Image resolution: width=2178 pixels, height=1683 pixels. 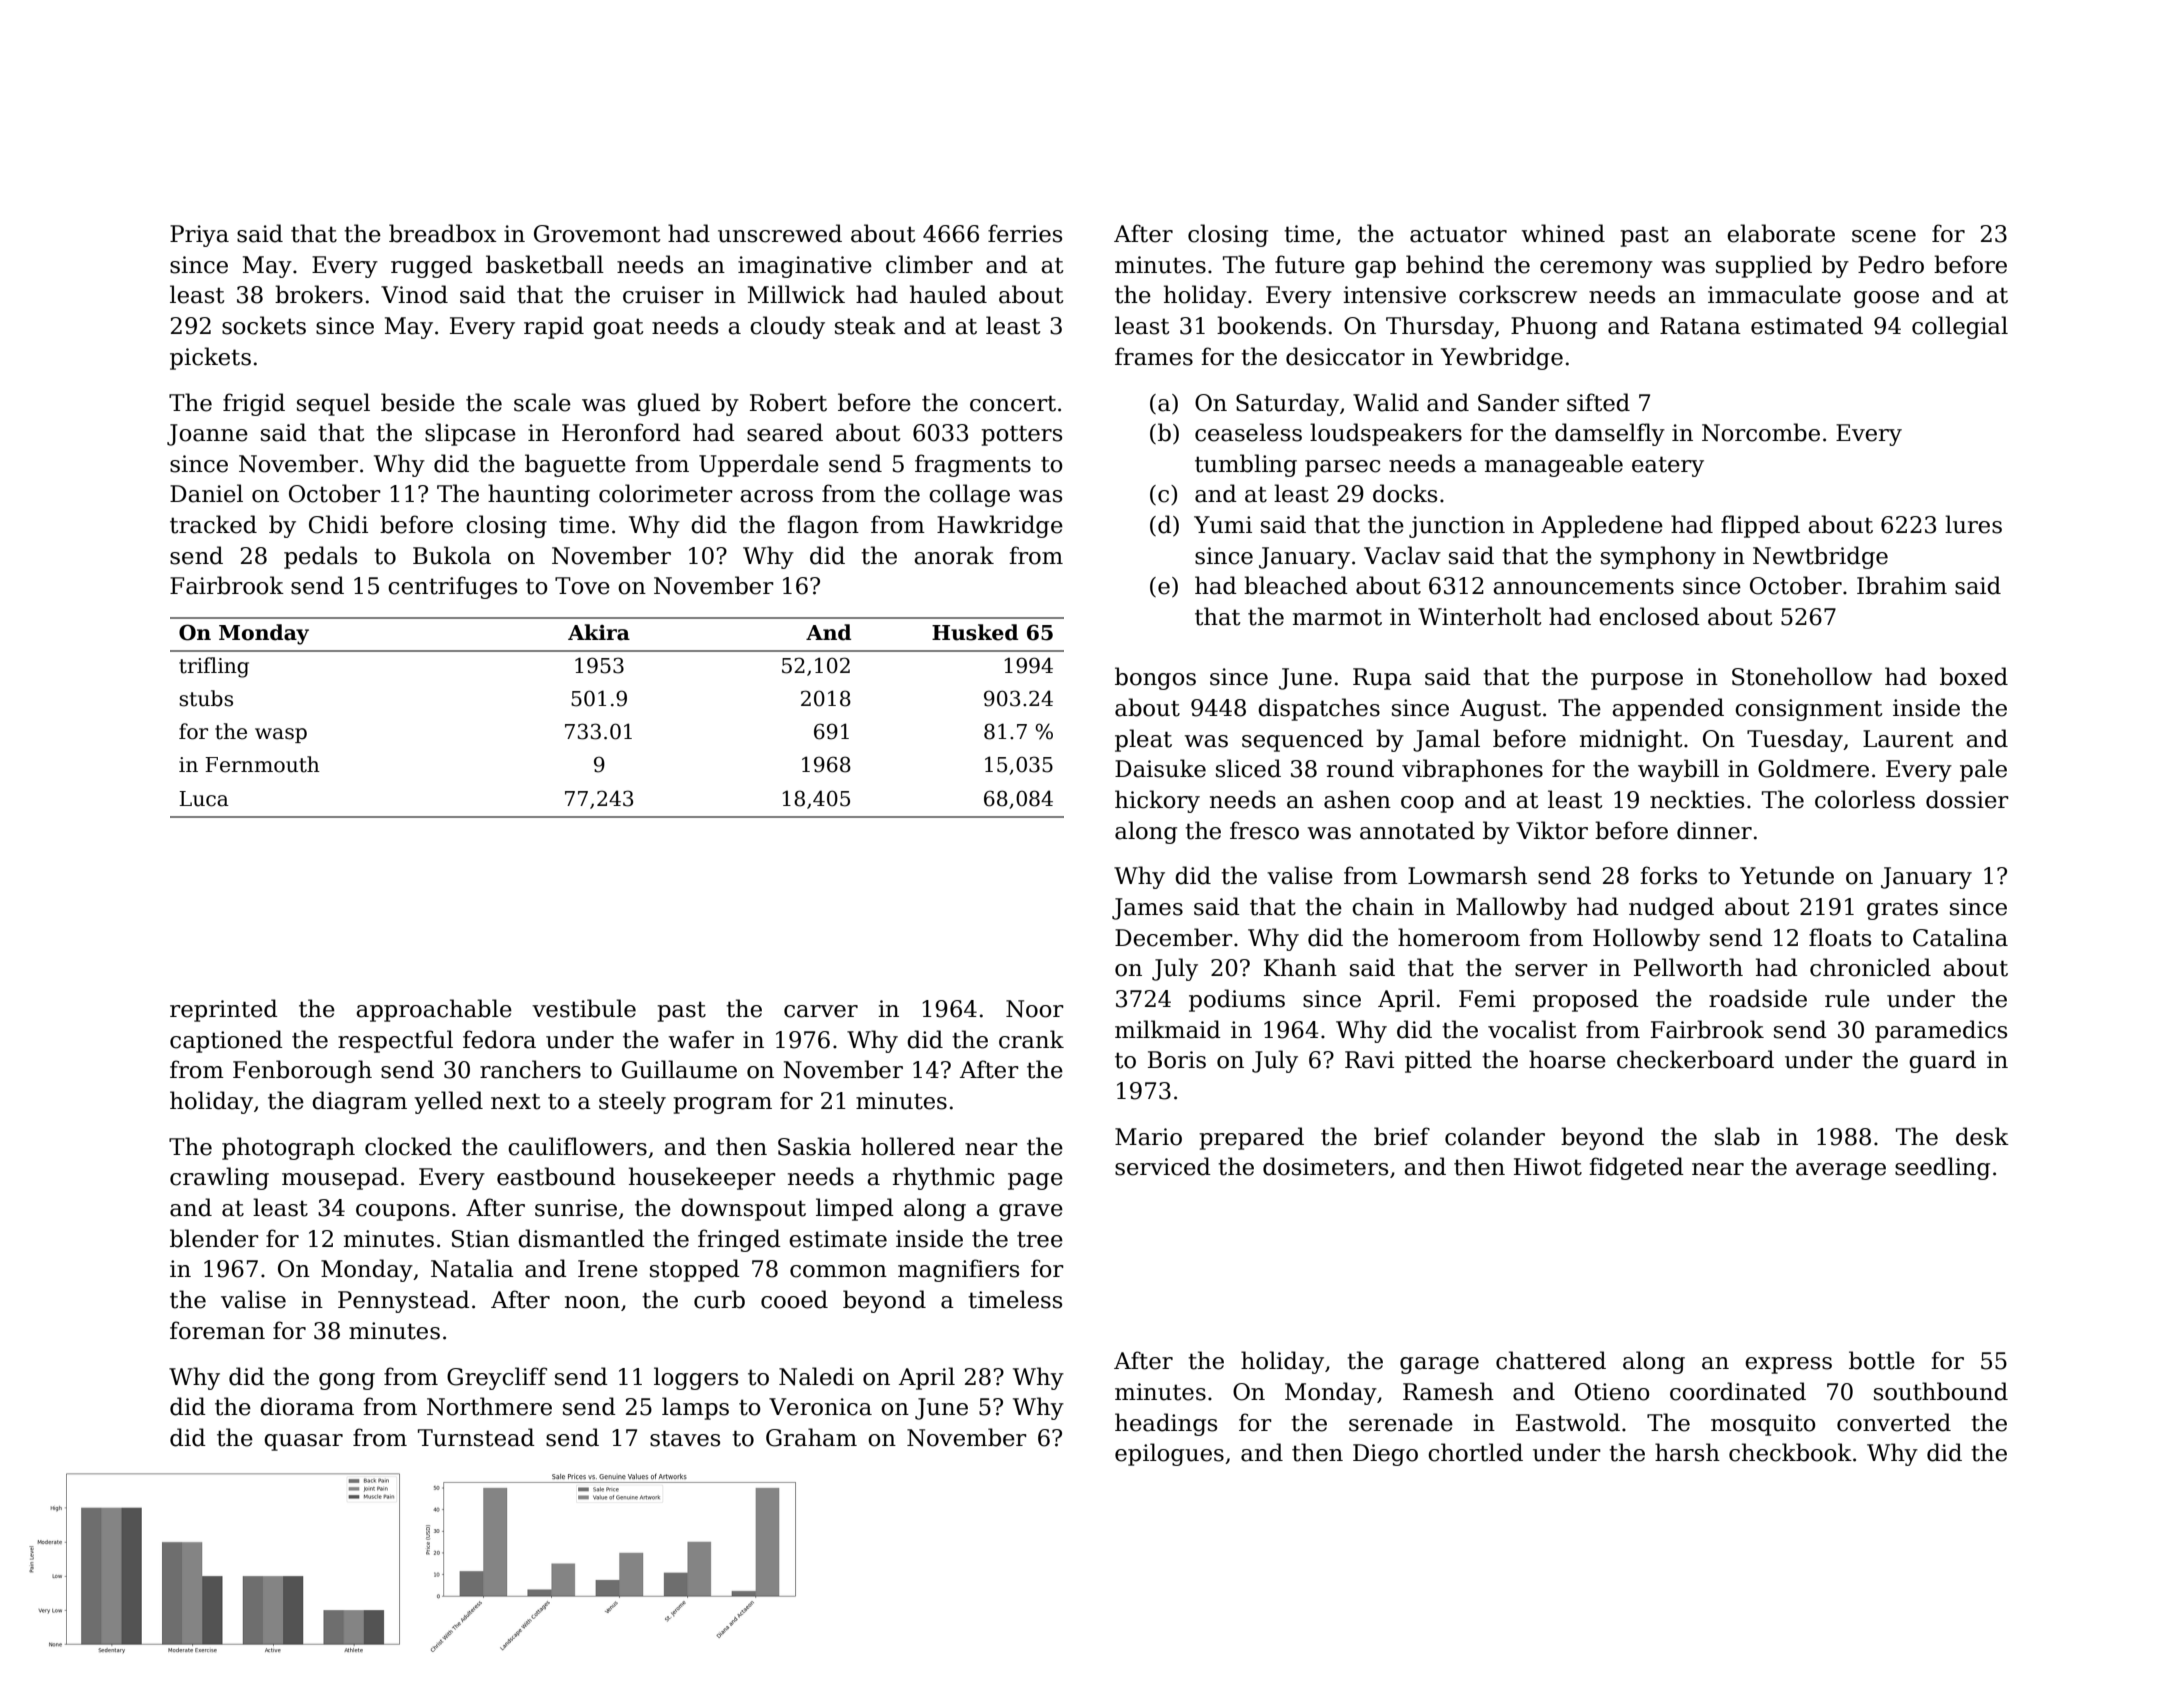 What do you see at coordinates (1031, 1039) in the screenshot?
I see `crank` at bounding box center [1031, 1039].
